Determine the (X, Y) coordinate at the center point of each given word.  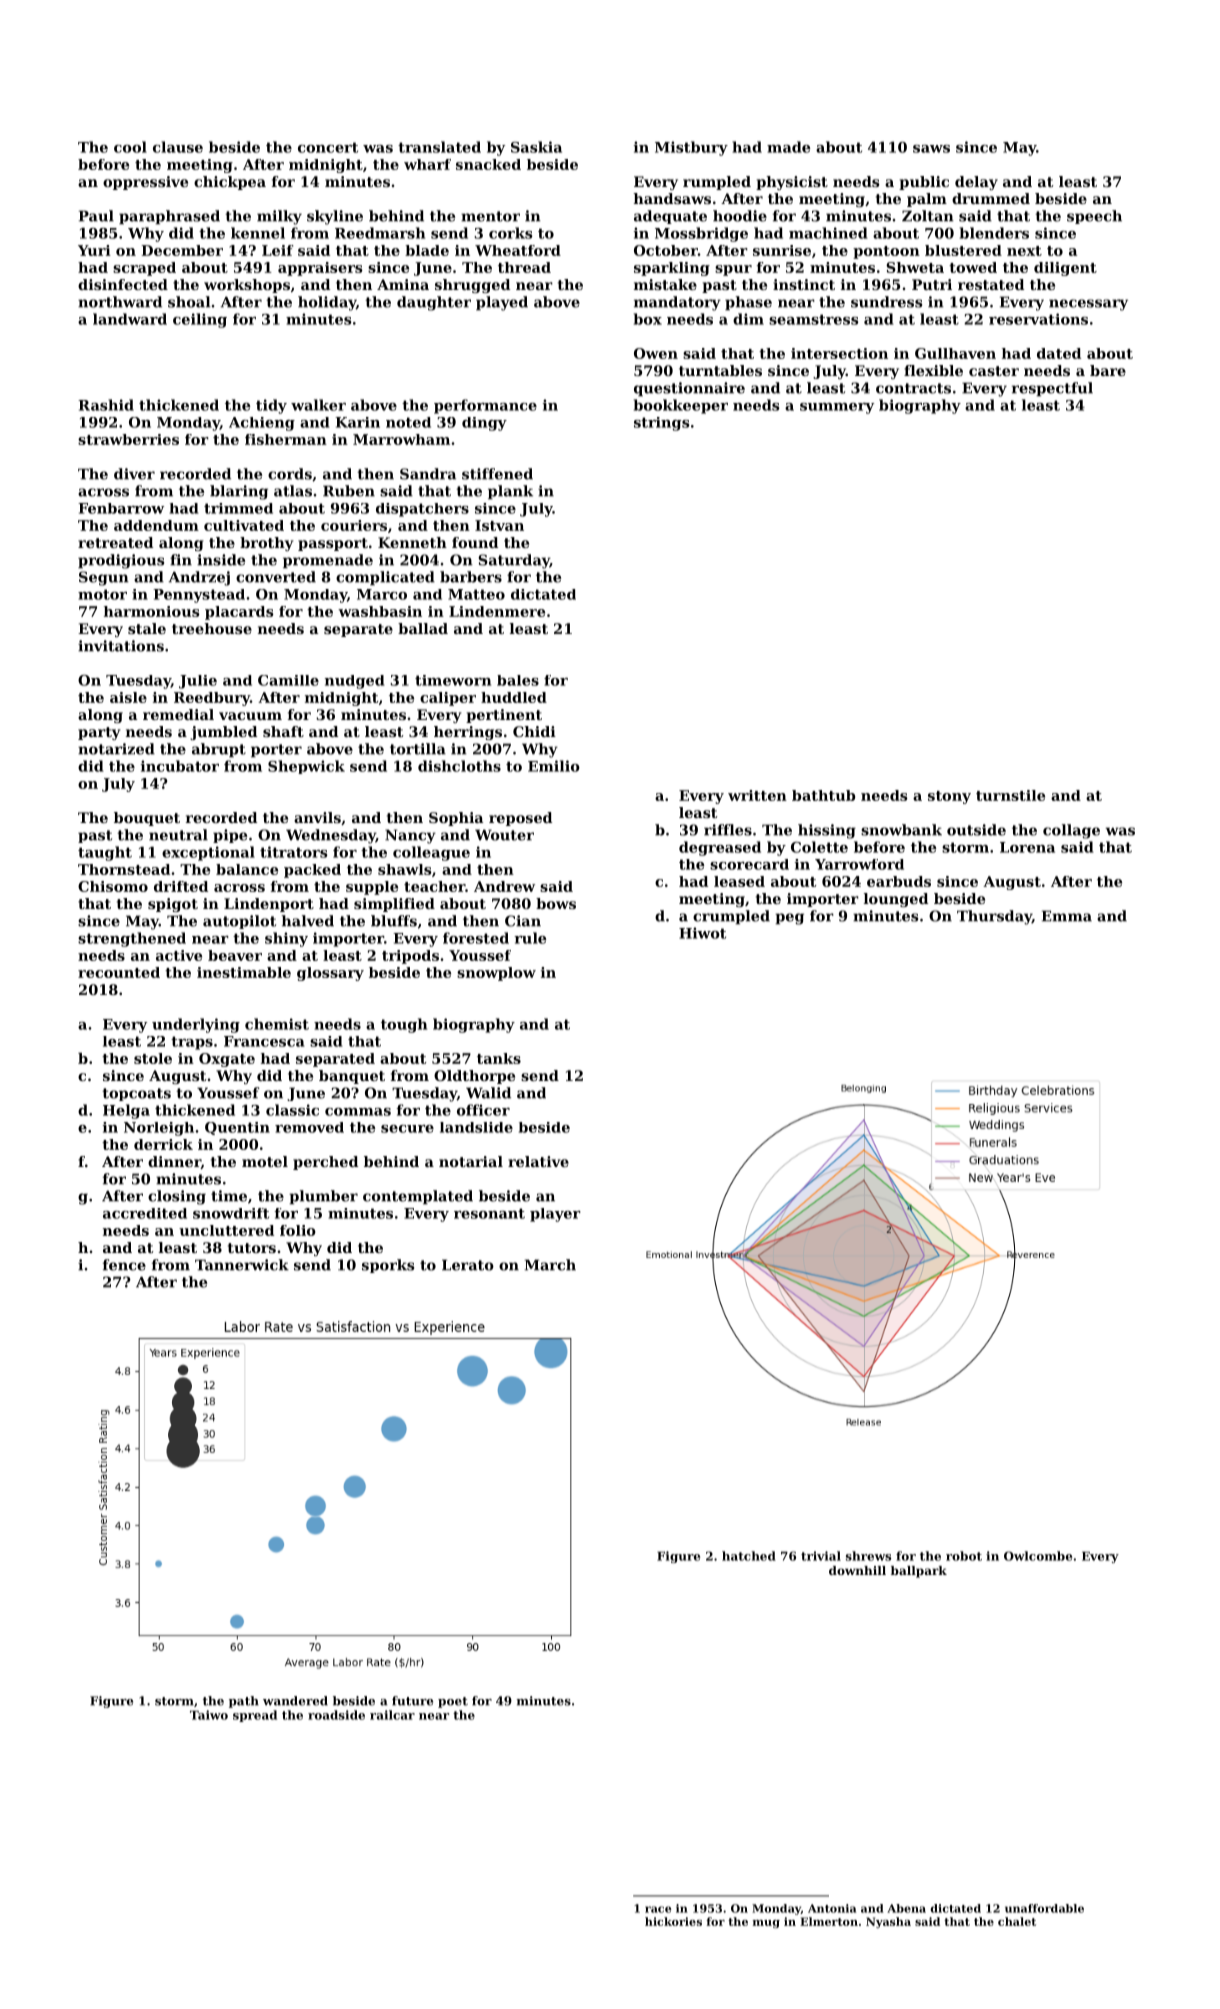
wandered (295, 1701)
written (757, 795)
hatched (749, 1556)
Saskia (536, 147)
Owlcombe (1038, 1556)
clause (178, 147)
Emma (1067, 916)
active (179, 955)
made (788, 147)
